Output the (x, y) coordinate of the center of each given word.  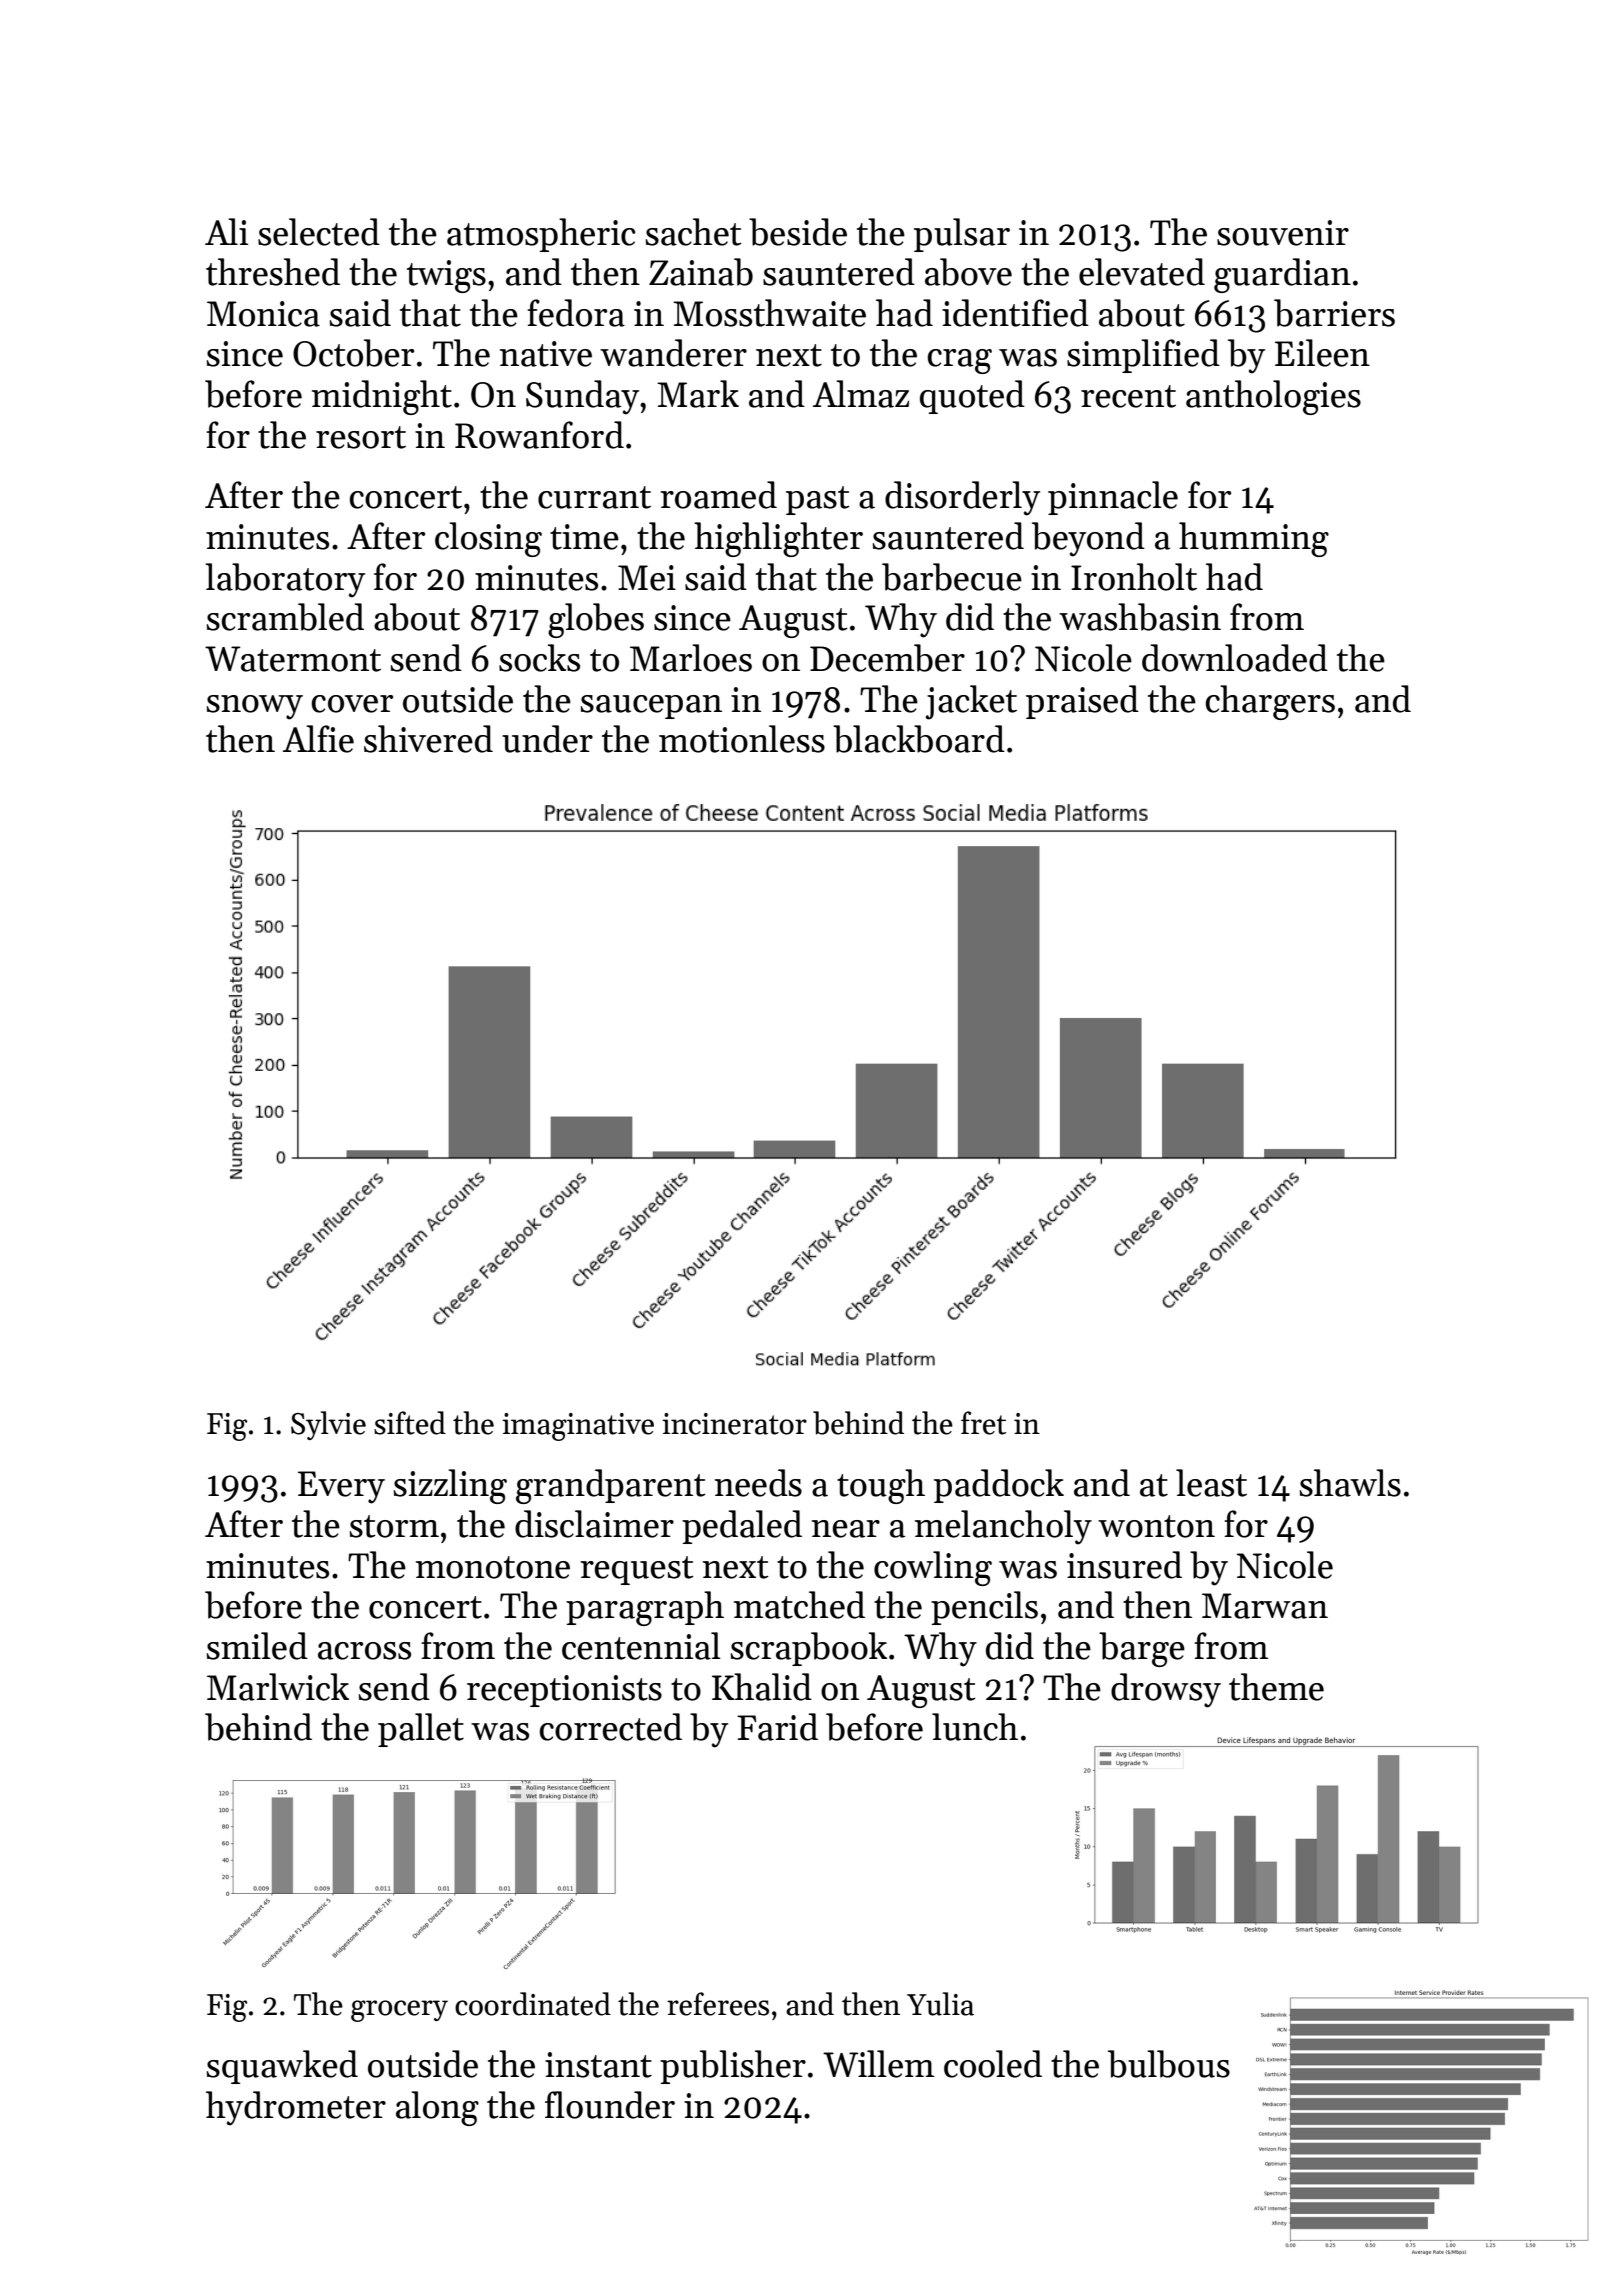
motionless (742, 739)
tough (881, 1486)
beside (798, 232)
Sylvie (328, 1425)
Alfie (318, 739)
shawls (1350, 1483)
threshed (273, 272)
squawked (282, 2067)
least (1211, 1483)
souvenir (1283, 233)
